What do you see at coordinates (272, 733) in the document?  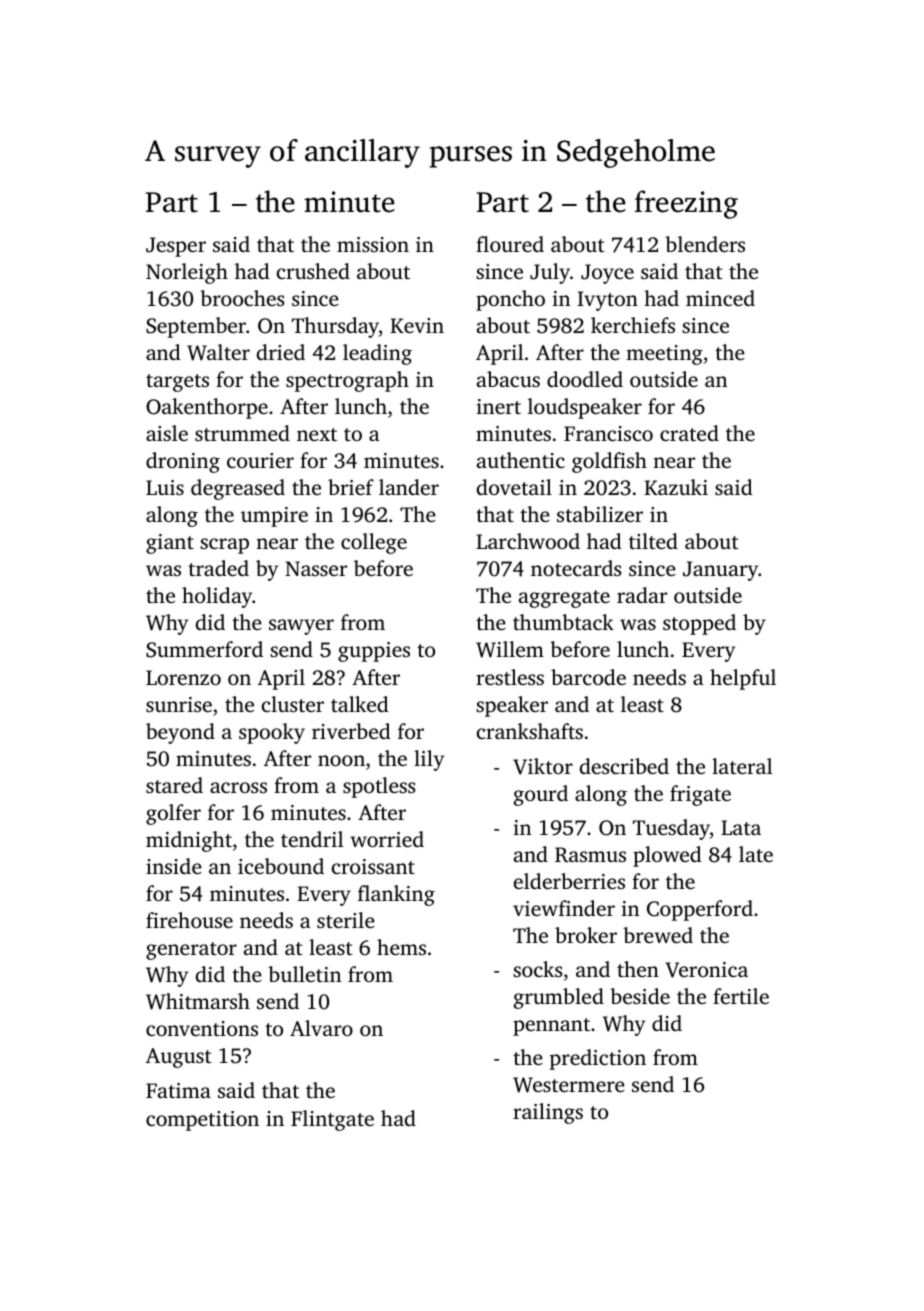 I see `spooky` at bounding box center [272, 733].
